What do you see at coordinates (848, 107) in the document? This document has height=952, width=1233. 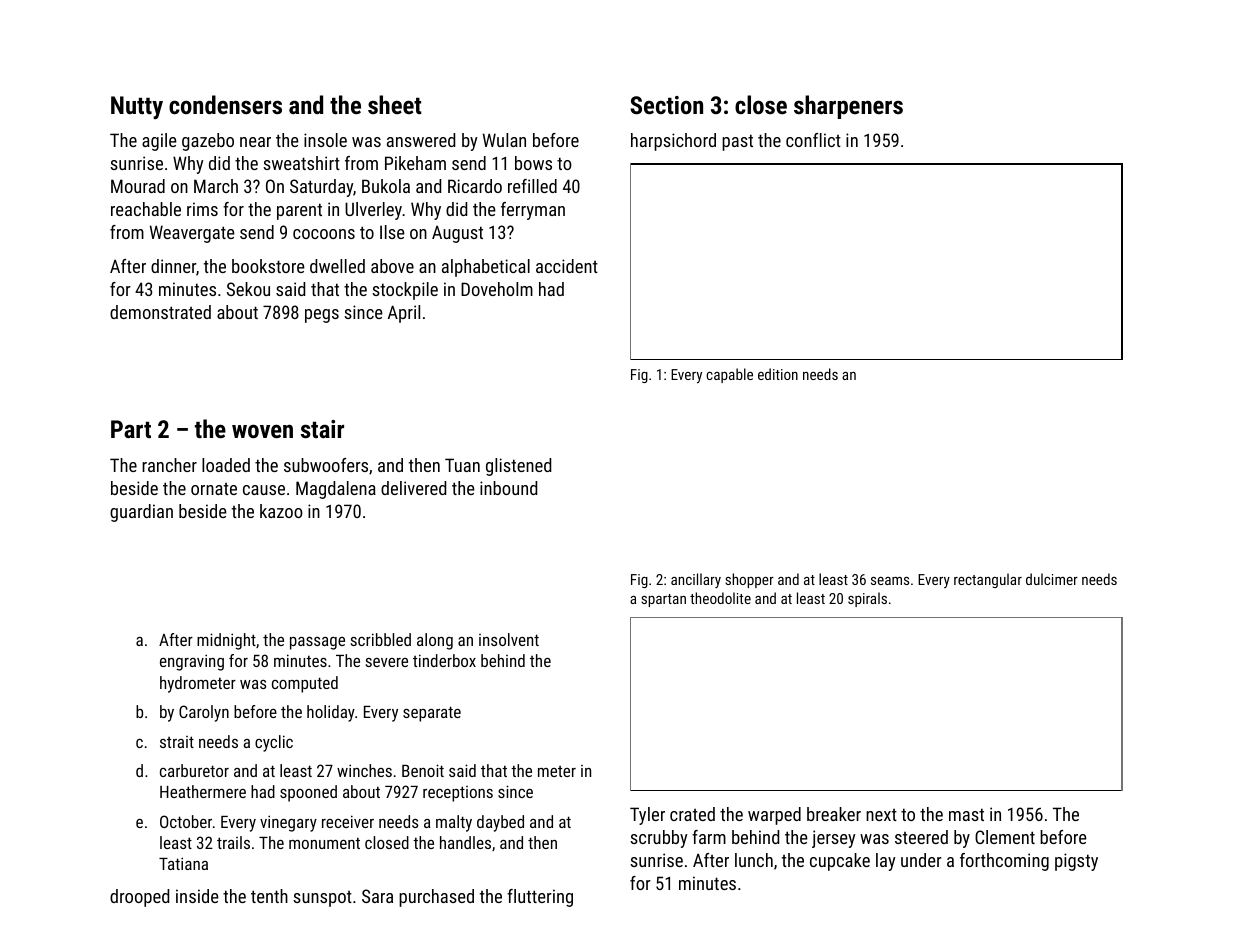 I see `sharpeners` at bounding box center [848, 107].
